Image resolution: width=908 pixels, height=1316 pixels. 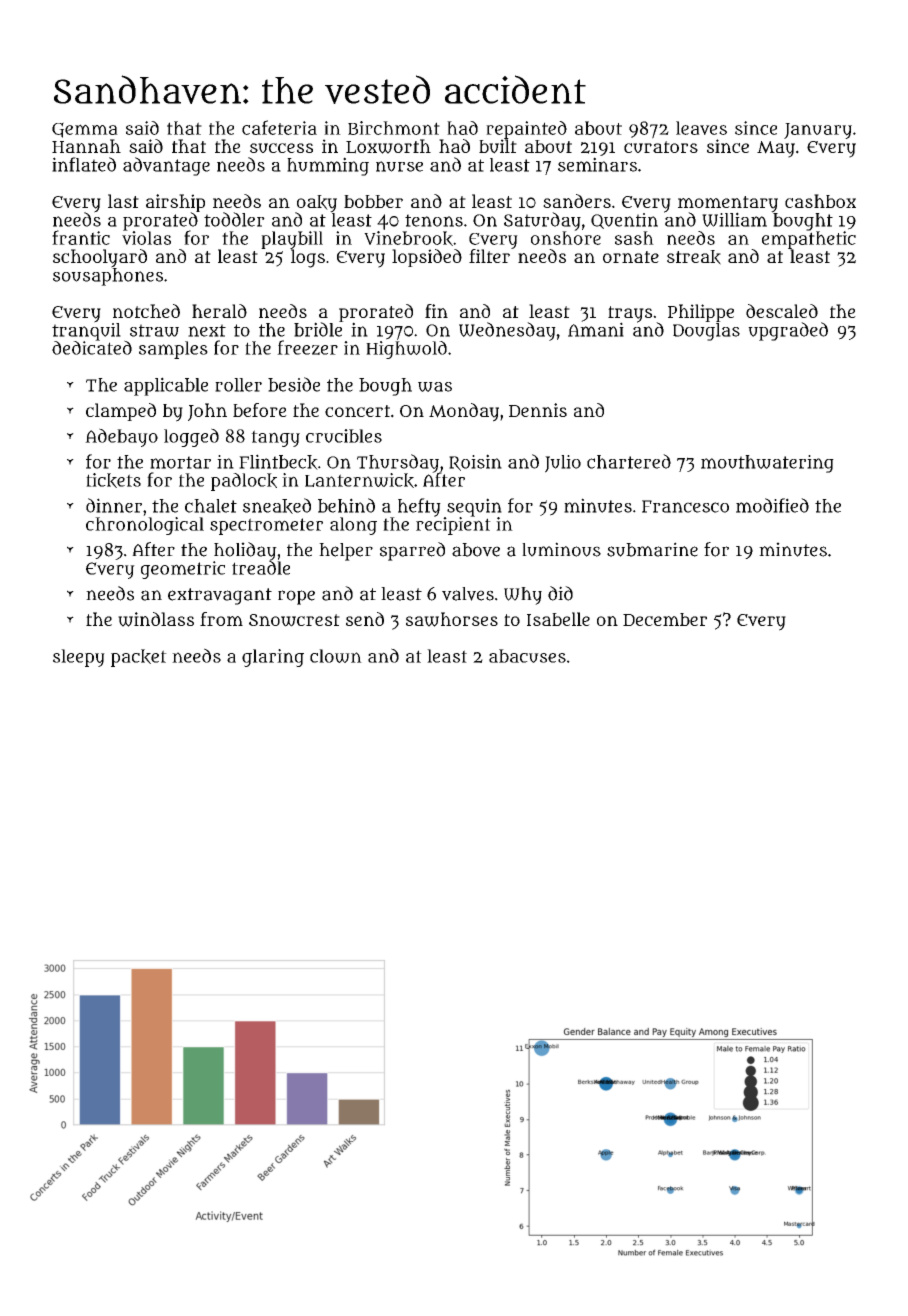 What do you see at coordinates (166, 166) in the screenshot?
I see `advantage` at bounding box center [166, 166].
